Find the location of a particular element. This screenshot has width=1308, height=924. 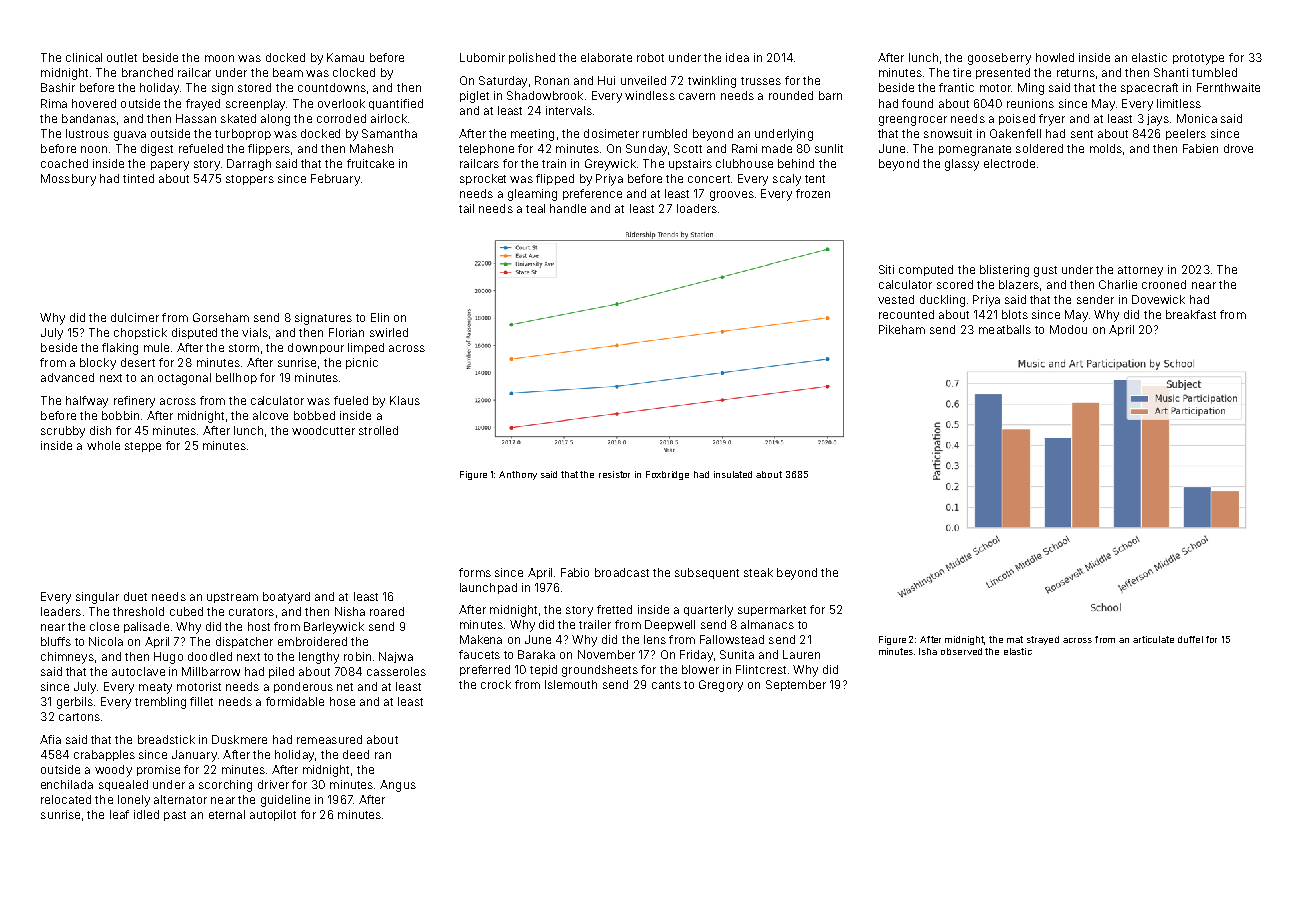

blots is located at coordinates (1015, 314).
